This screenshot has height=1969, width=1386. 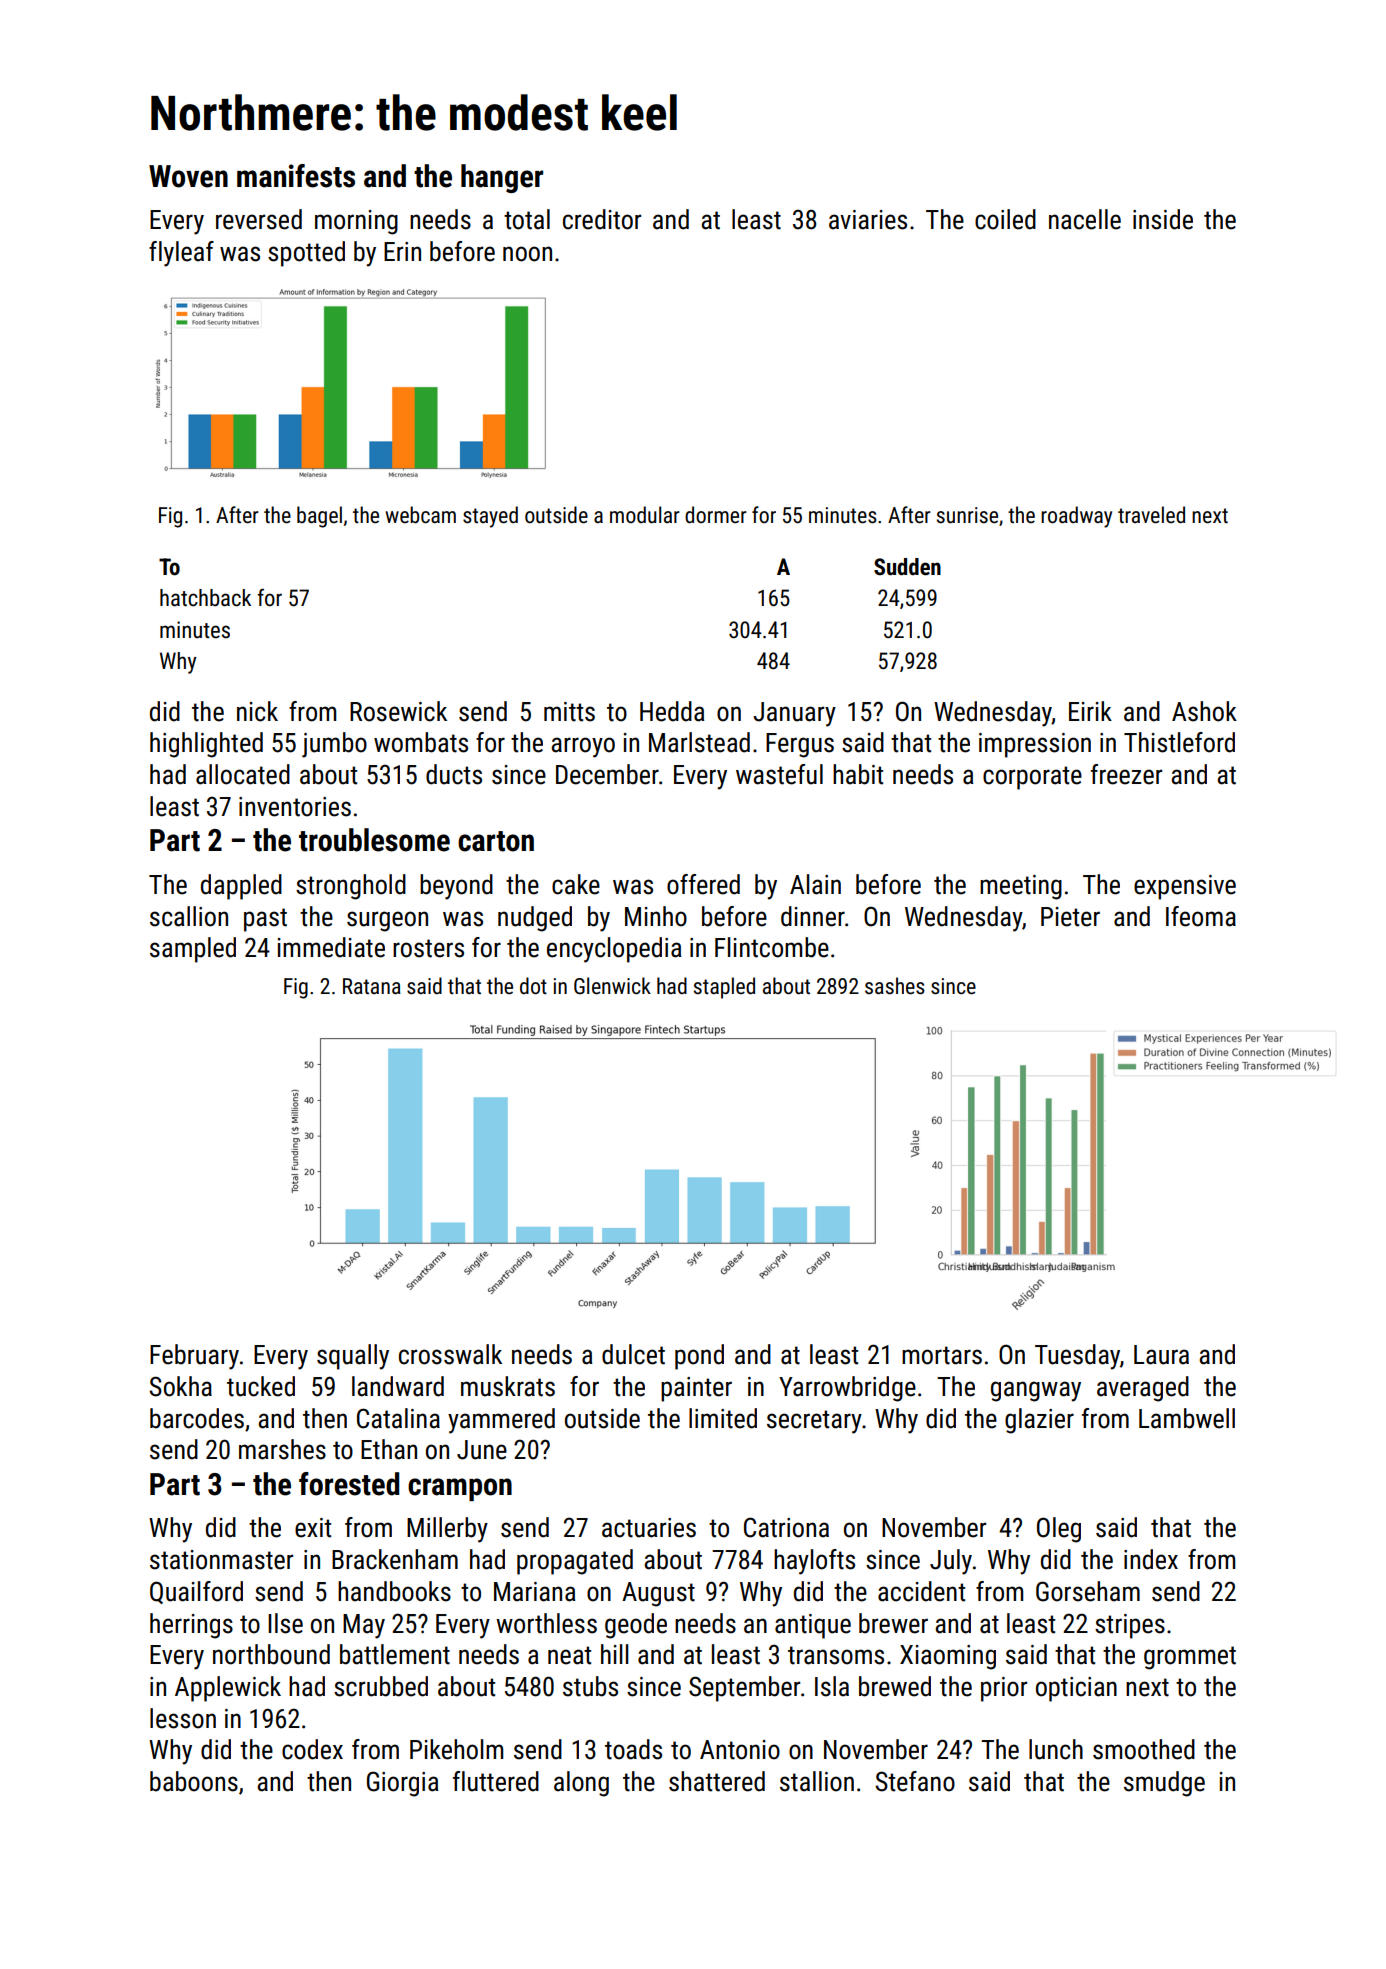 What do you see at coordinates (1070, 917) in the screenshot?
I see `Pieter` at bounding box center [1070, 917].
